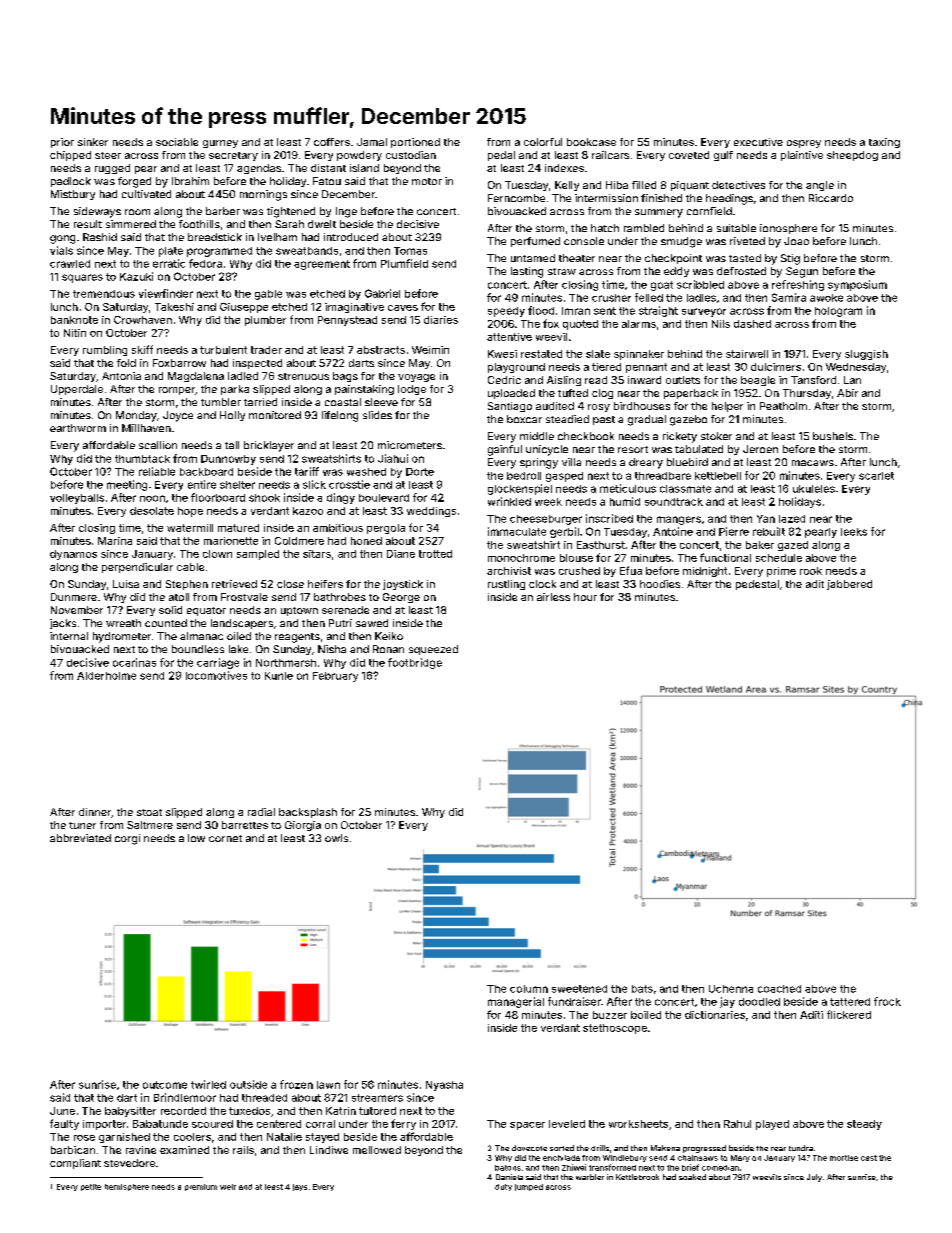  What do you see at coordinates (804, 144) in the screenshot?
I see `osprey` at bounding box center [804, 144].
